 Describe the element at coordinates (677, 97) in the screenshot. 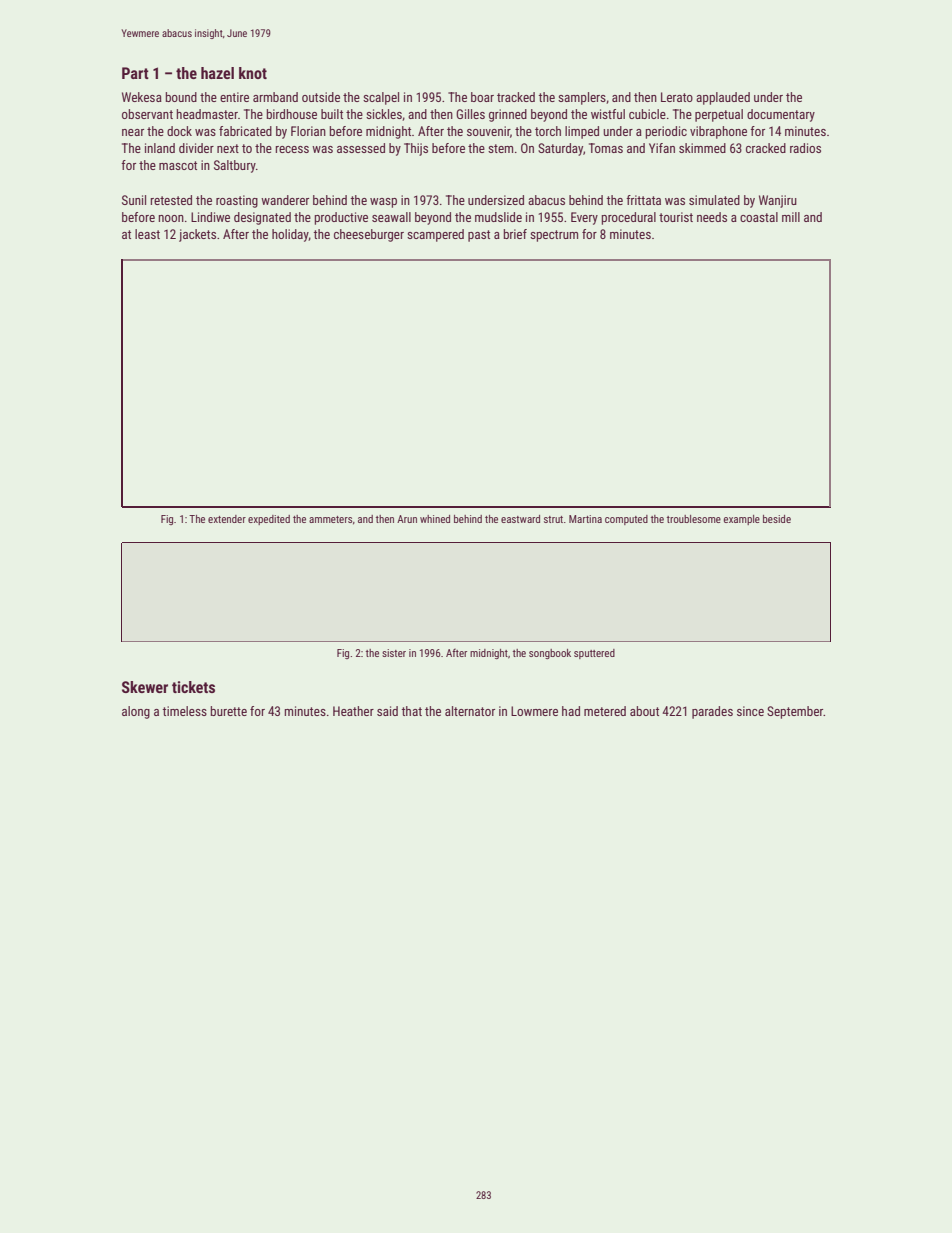

I see `Lerato` at that location.
